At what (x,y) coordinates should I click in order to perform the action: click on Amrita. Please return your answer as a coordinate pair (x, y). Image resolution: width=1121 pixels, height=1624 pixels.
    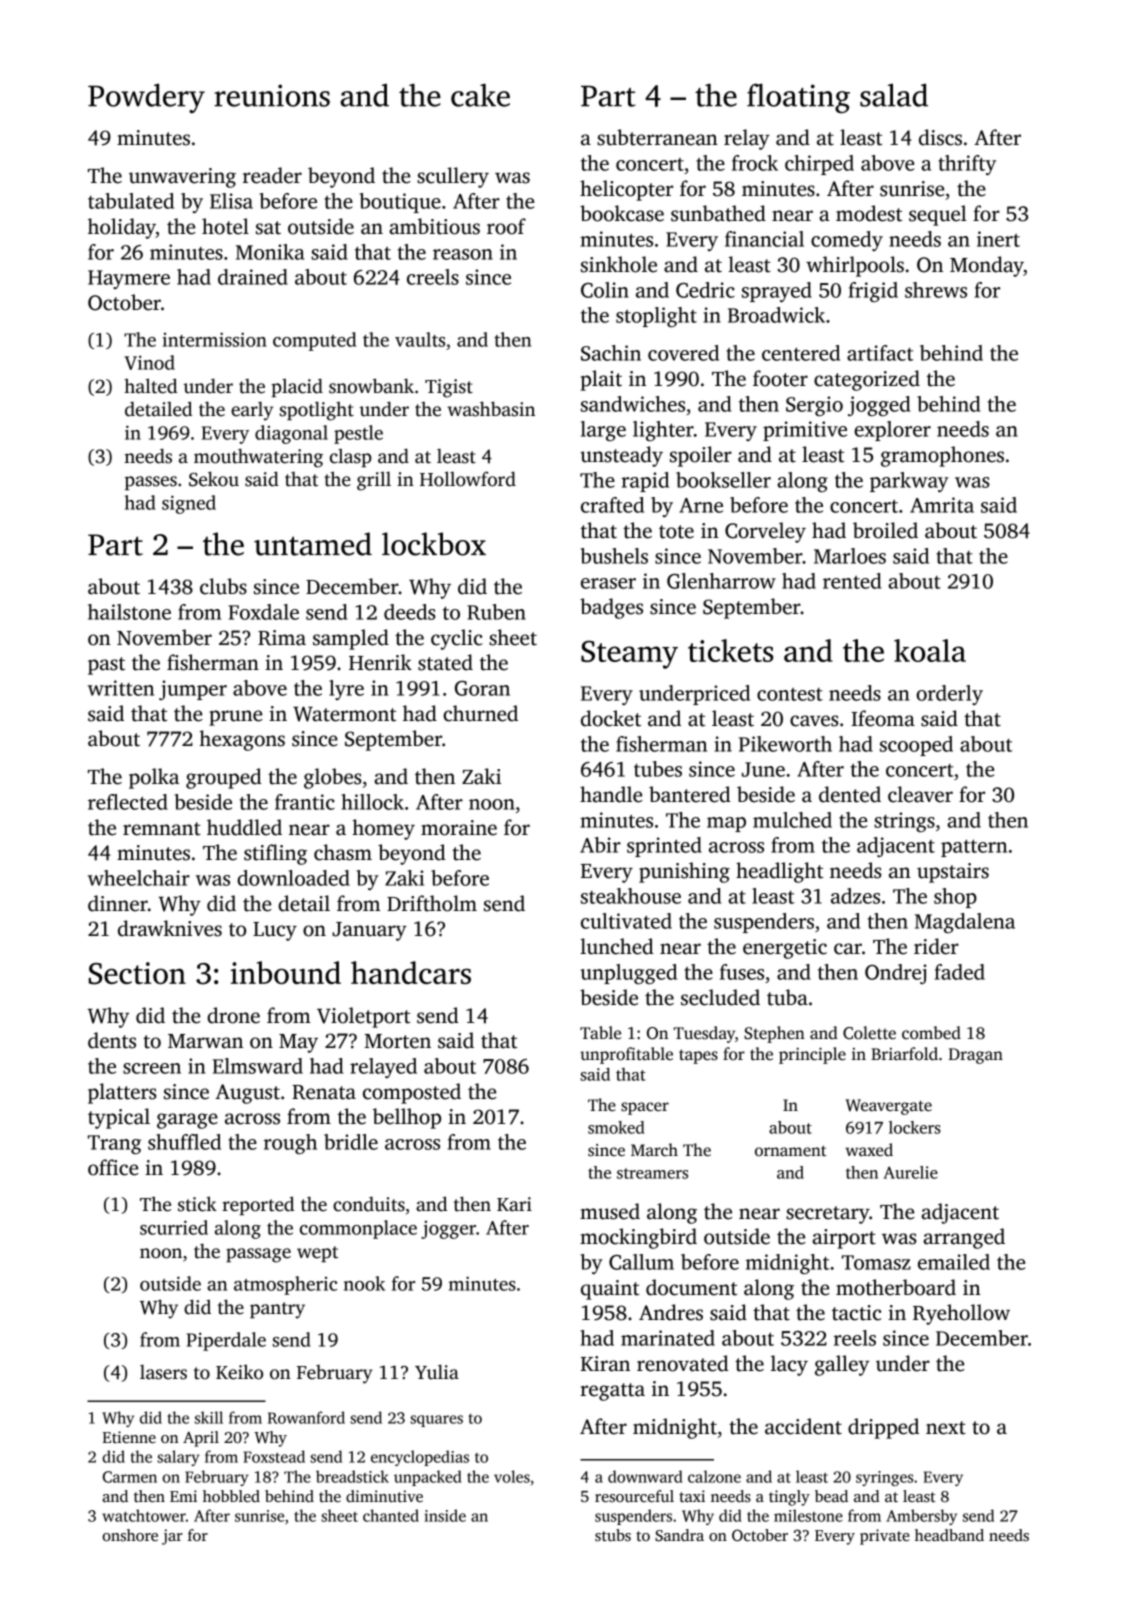
    Looking at the image, I should click on (942, 505).
